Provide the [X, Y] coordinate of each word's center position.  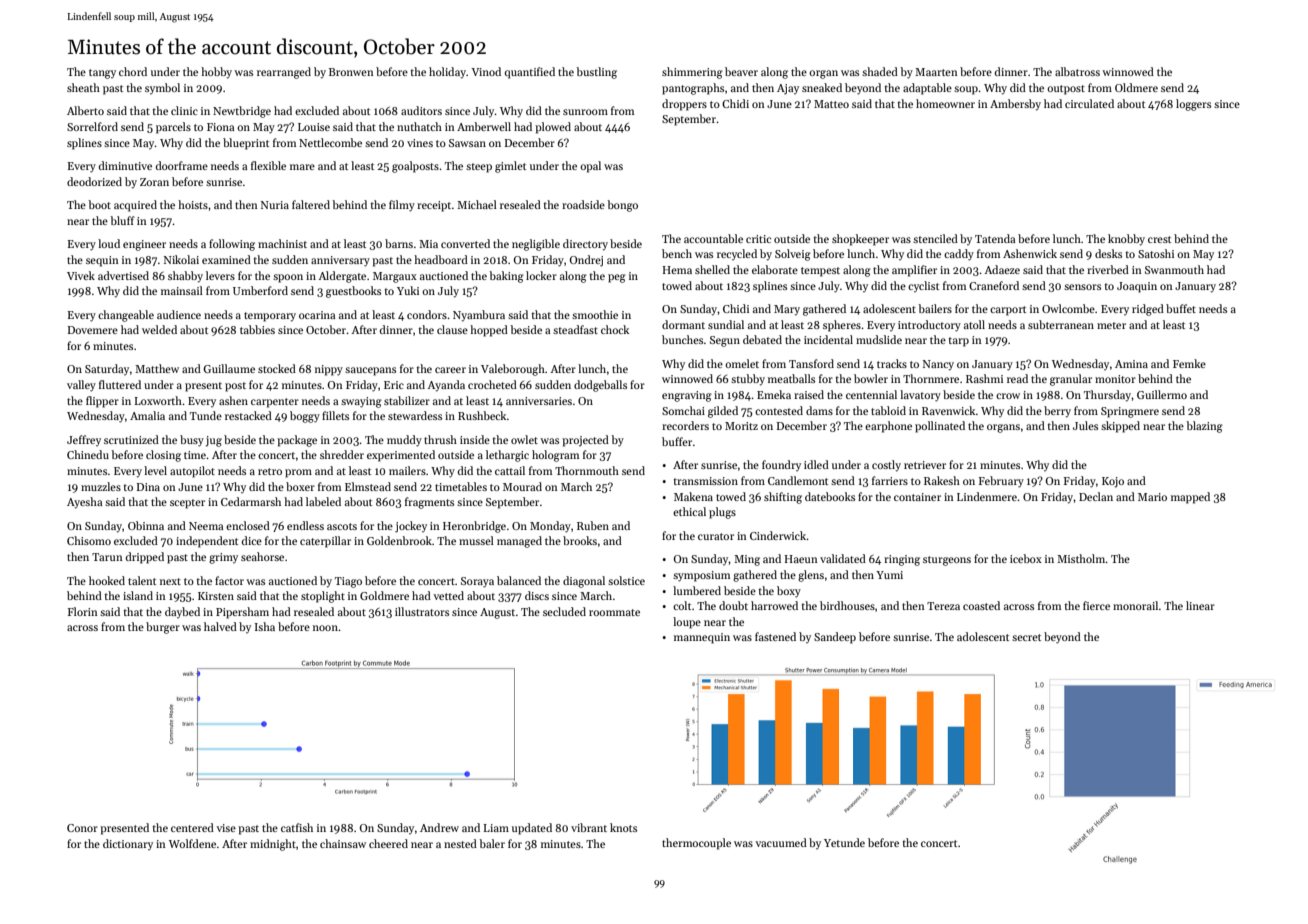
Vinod [486, 71]
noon [325, 628]
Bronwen [351, 72]
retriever [925, 465]
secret [1026, 637]
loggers [1193, 105]
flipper [102, 402]
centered [192, 827]
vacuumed [781, 842]
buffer [677, 441]
